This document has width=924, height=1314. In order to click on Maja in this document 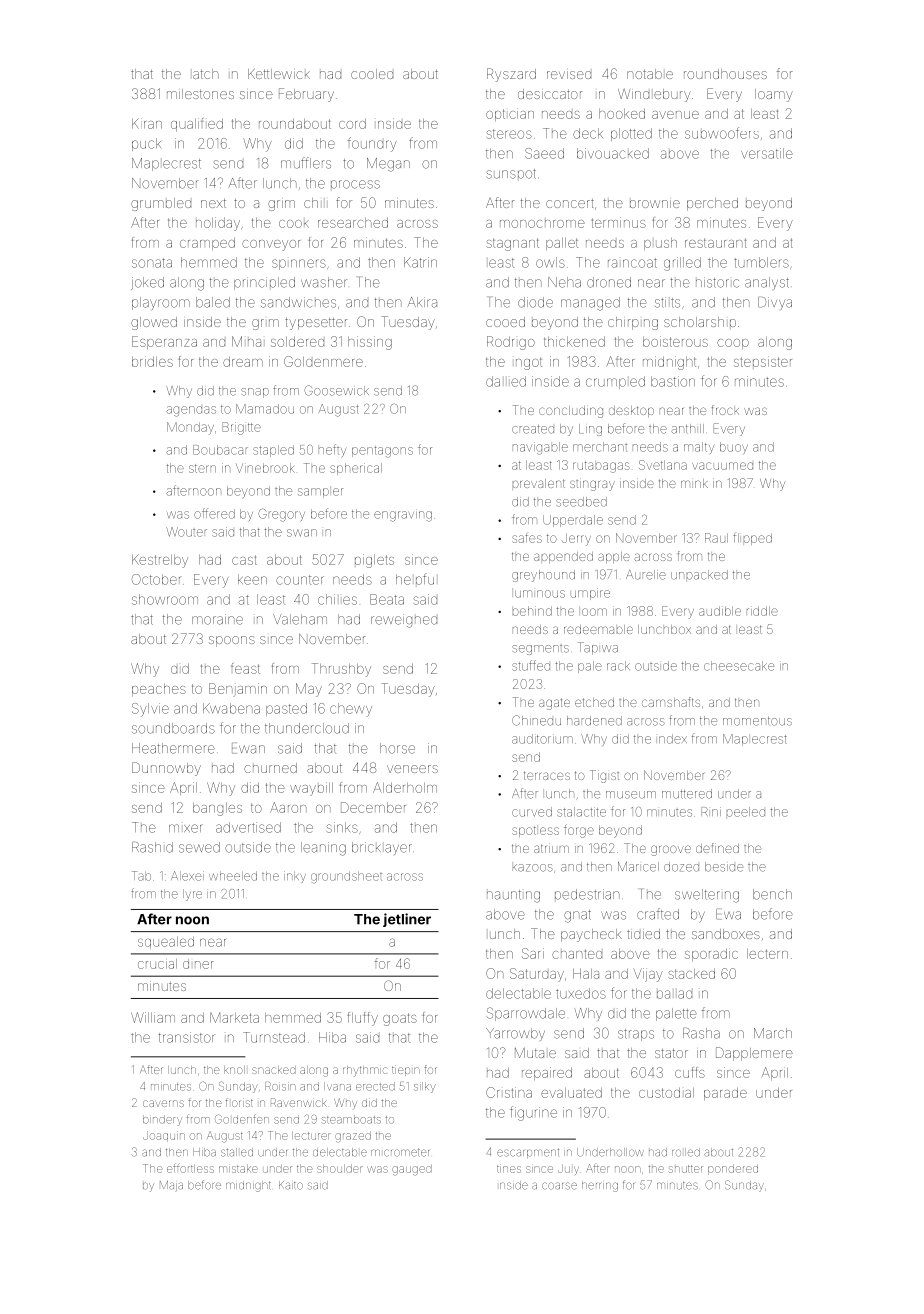, I will do `click(171, 1186)`.
